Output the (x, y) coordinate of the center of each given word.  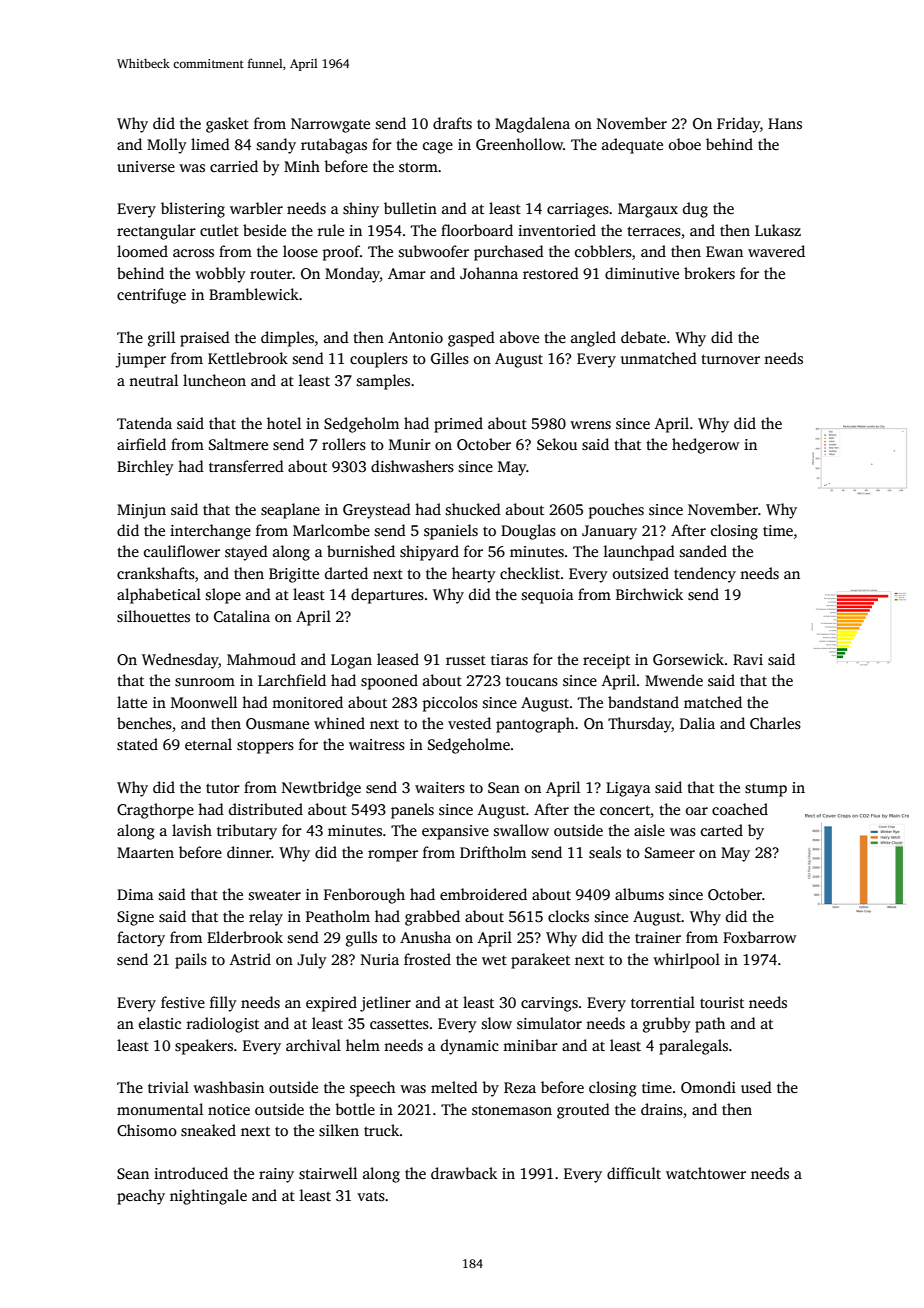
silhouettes (153, 616)
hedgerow (705, 446)
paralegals (693, 1047)
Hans (785, 123)
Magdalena (532, 125)
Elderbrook (245, 937)
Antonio (415, 337)
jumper (140, 360)
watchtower (706, 1173)
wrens (590, 425)
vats (371, 1196)
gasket (227, 125)
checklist (530, 573)
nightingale (208, 1197)
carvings (549, 1004)
